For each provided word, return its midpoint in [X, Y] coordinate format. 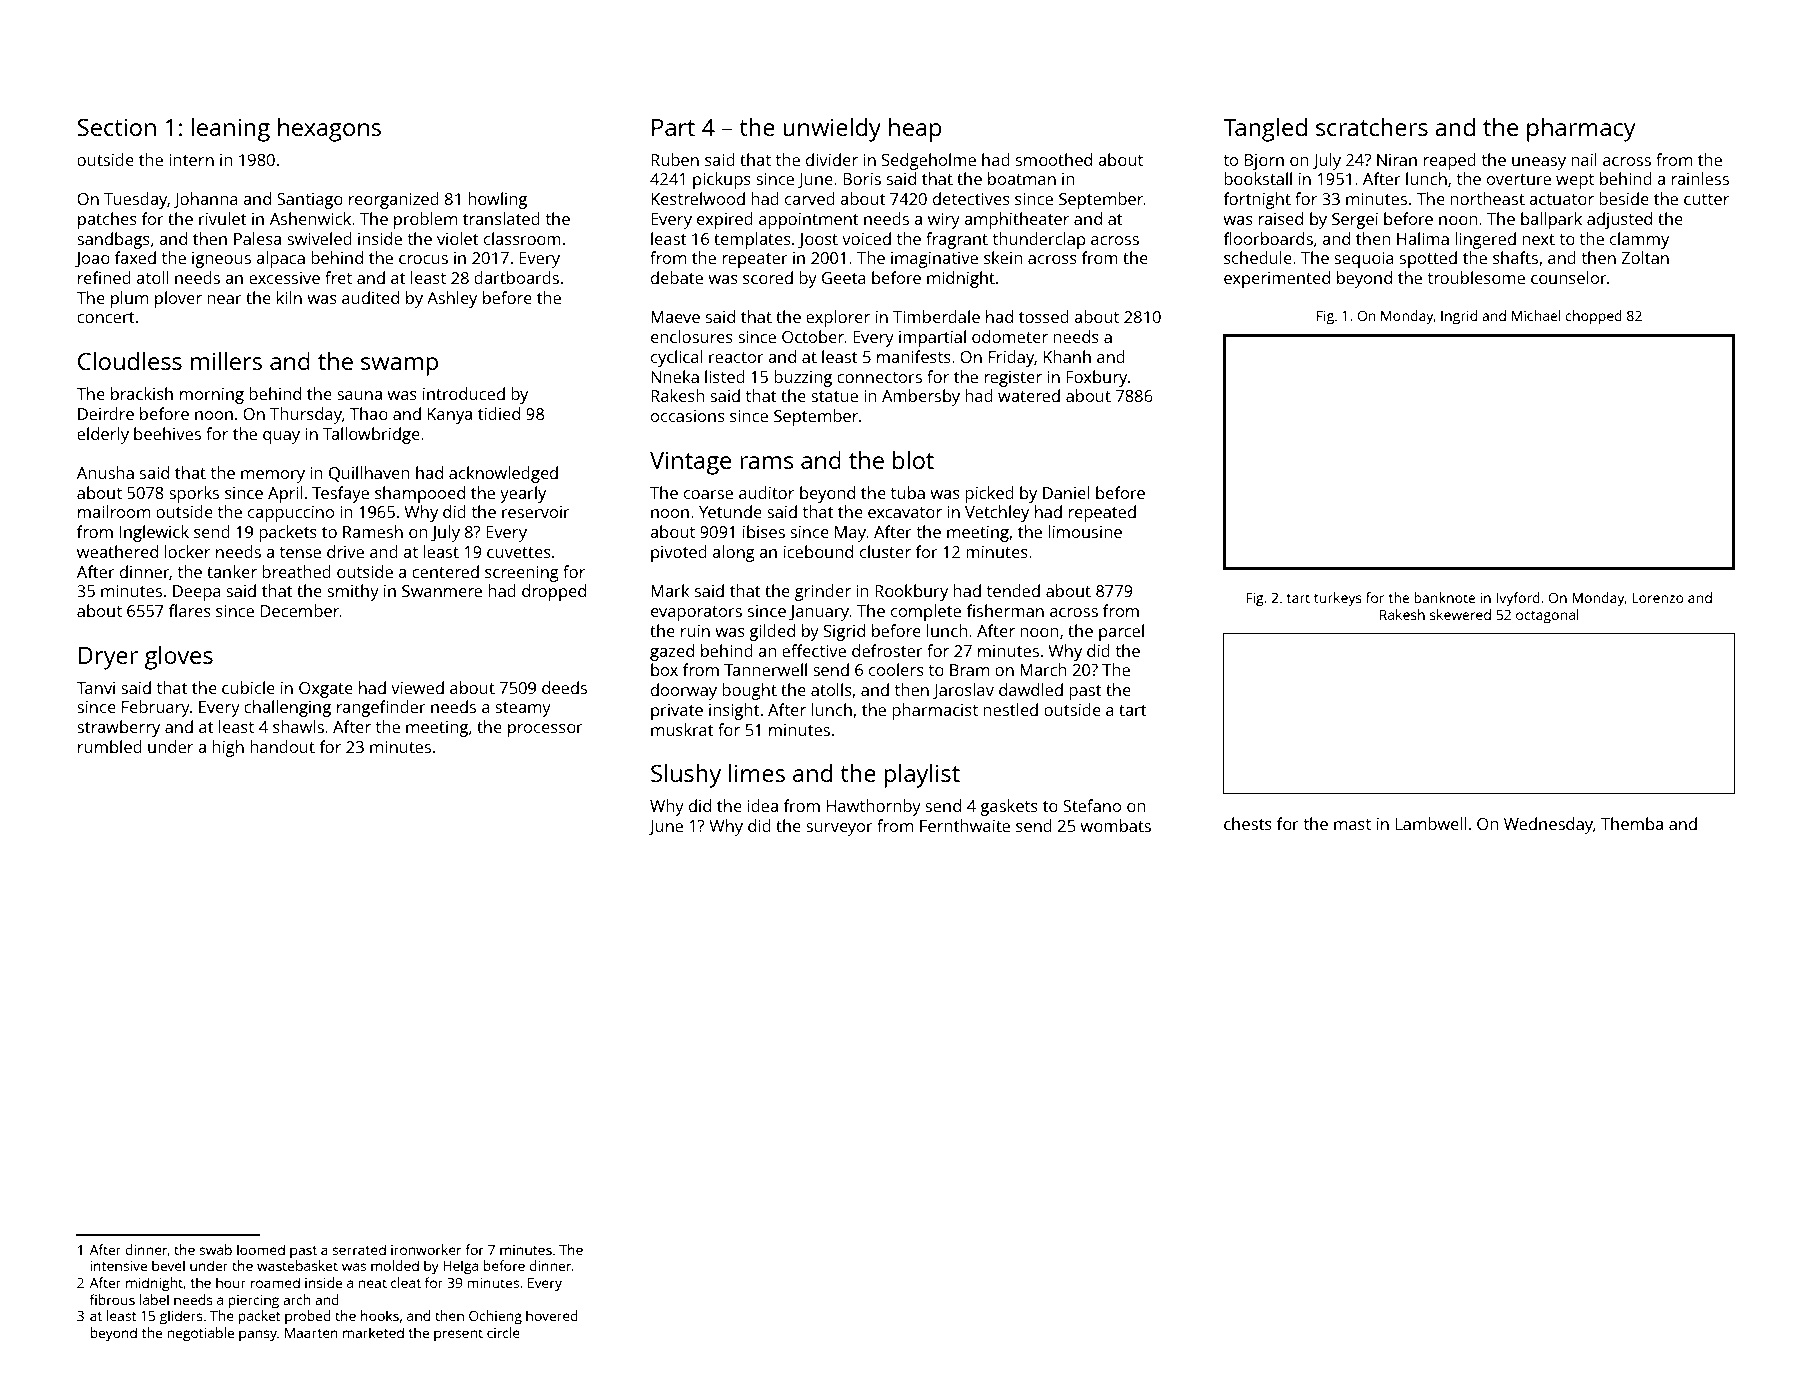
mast [1352, 824]
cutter [1706, 199]
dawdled [1031, 689]
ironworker [426, 1249]
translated [501, 218]
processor [545, 730]
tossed [1044, 316]
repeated [1102, 513]
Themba [1632, 823]
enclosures [692, 336]
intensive [118, 1266]
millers [226, 361]
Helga [460, 1267]
